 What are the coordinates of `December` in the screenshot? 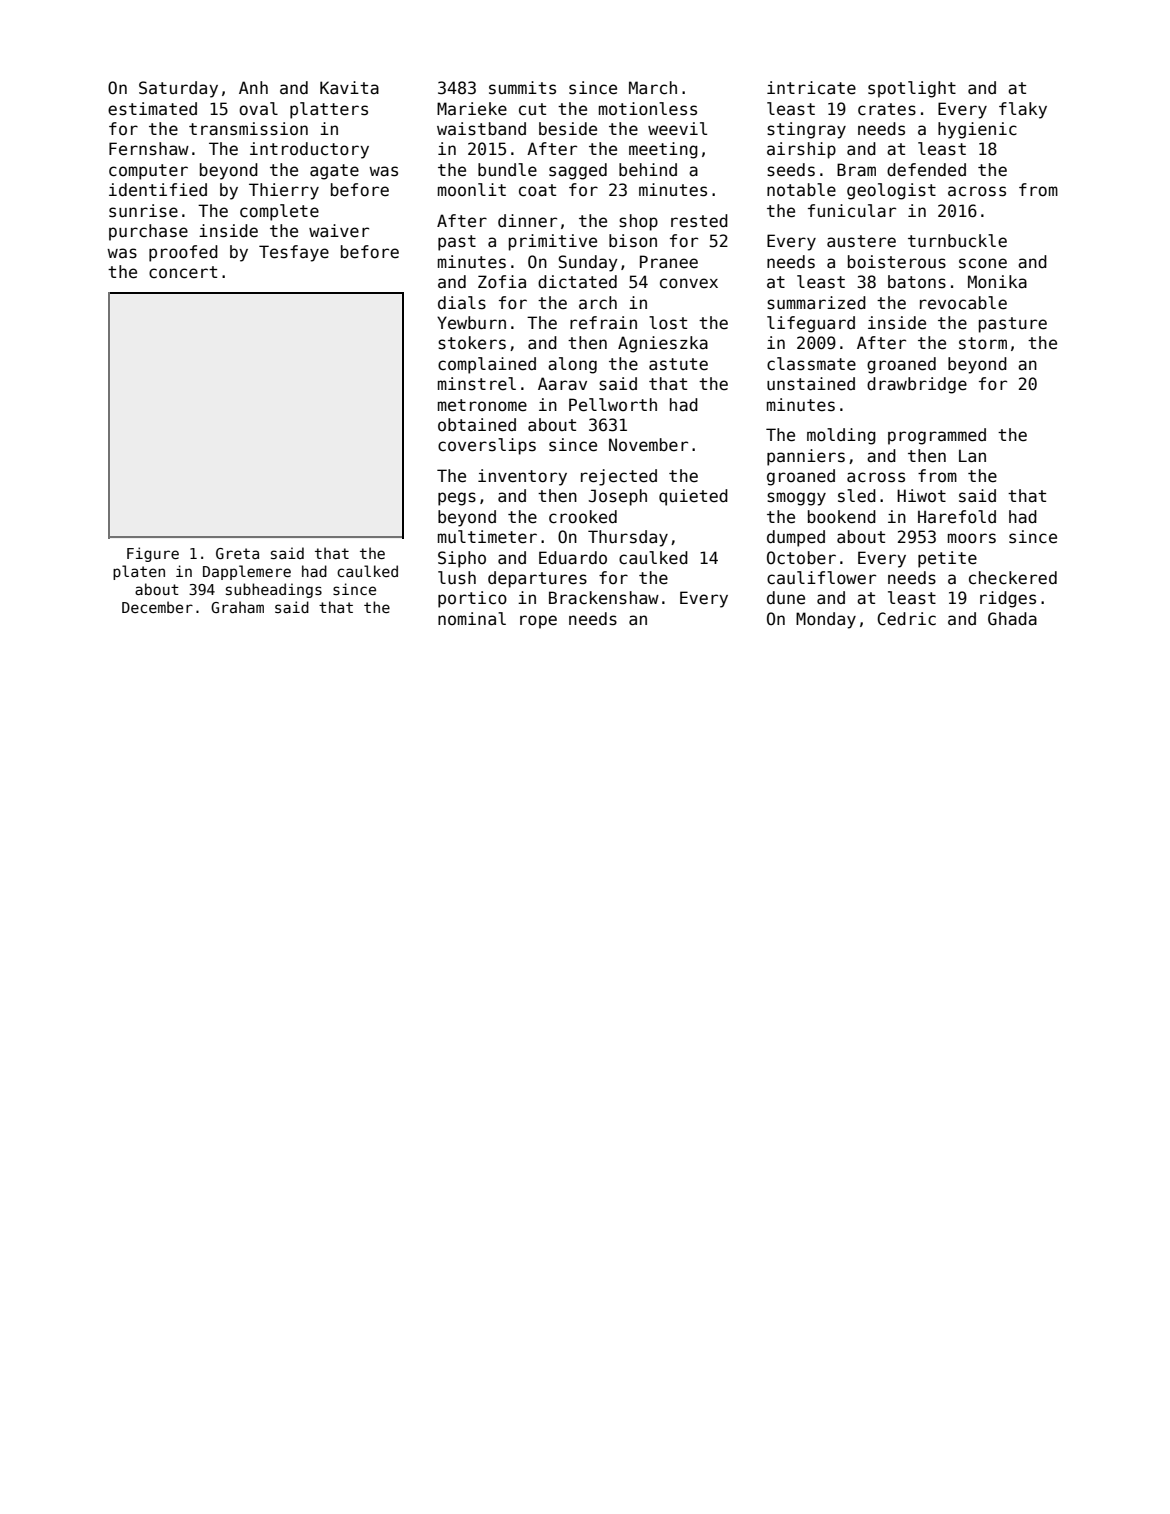 It's located at (157, 607).
